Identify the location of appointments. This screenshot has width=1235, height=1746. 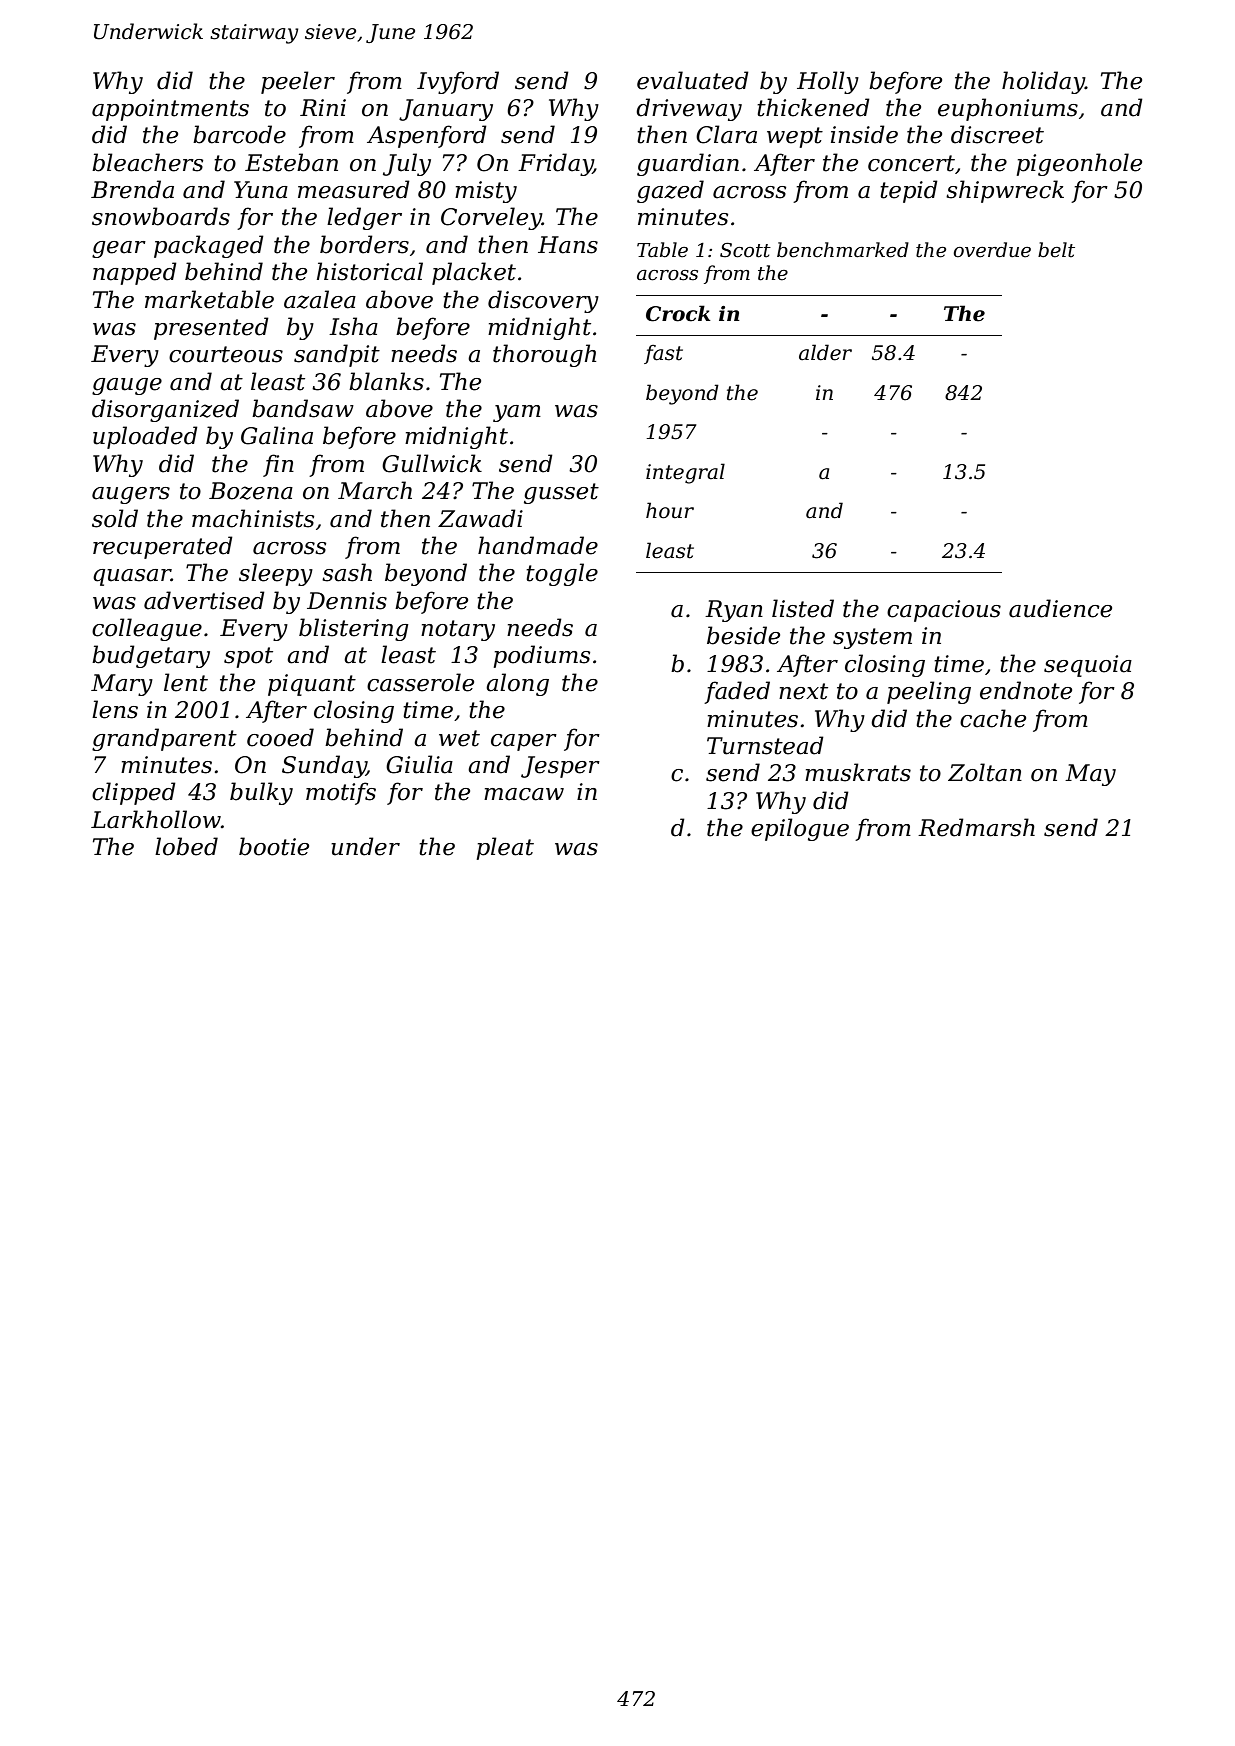
(170, 110).
